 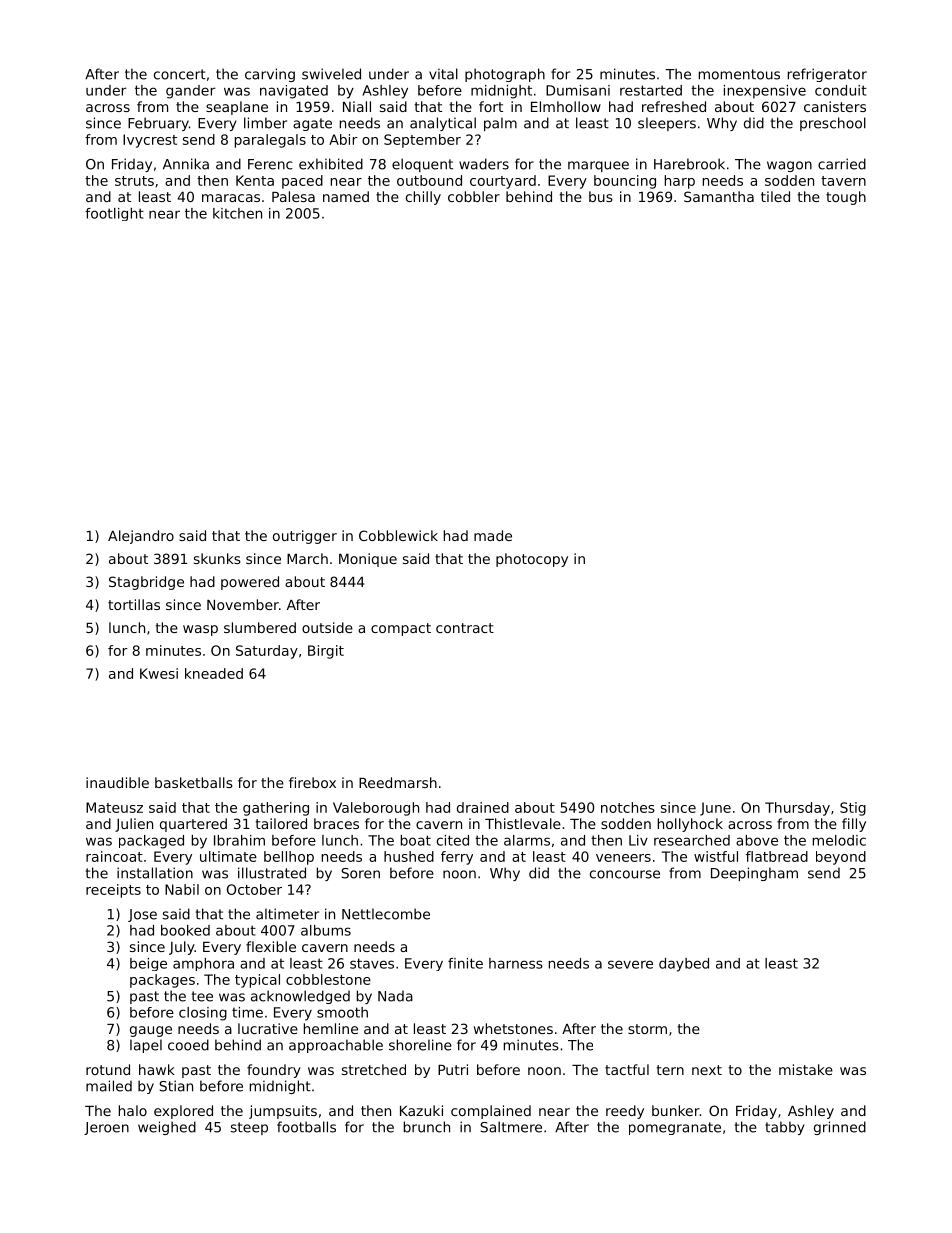 I want to click on June, so click(x=715, y=809).
